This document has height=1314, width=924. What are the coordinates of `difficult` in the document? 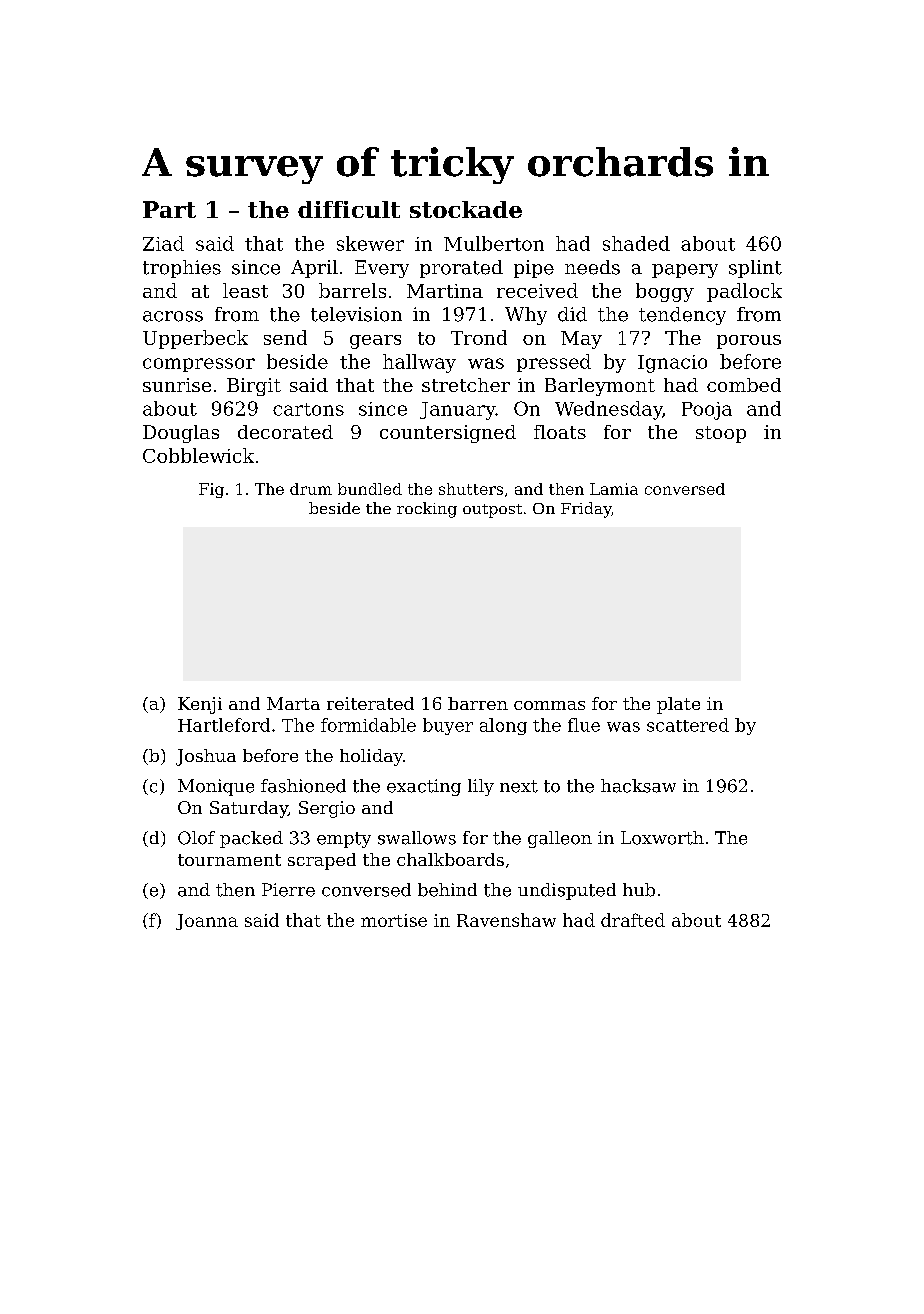 It's located at (349, 209).
